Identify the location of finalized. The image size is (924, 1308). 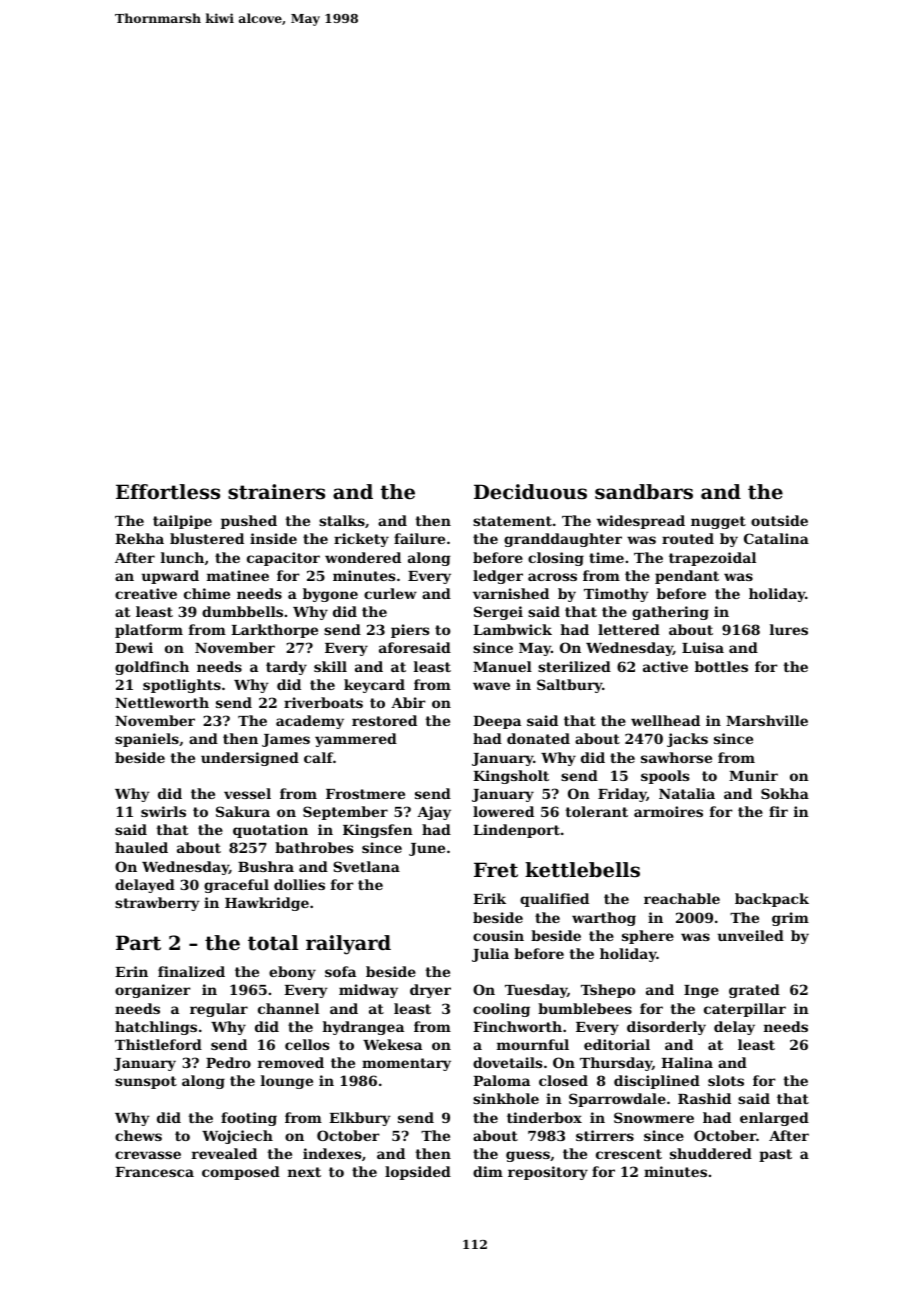
(191, 971).
